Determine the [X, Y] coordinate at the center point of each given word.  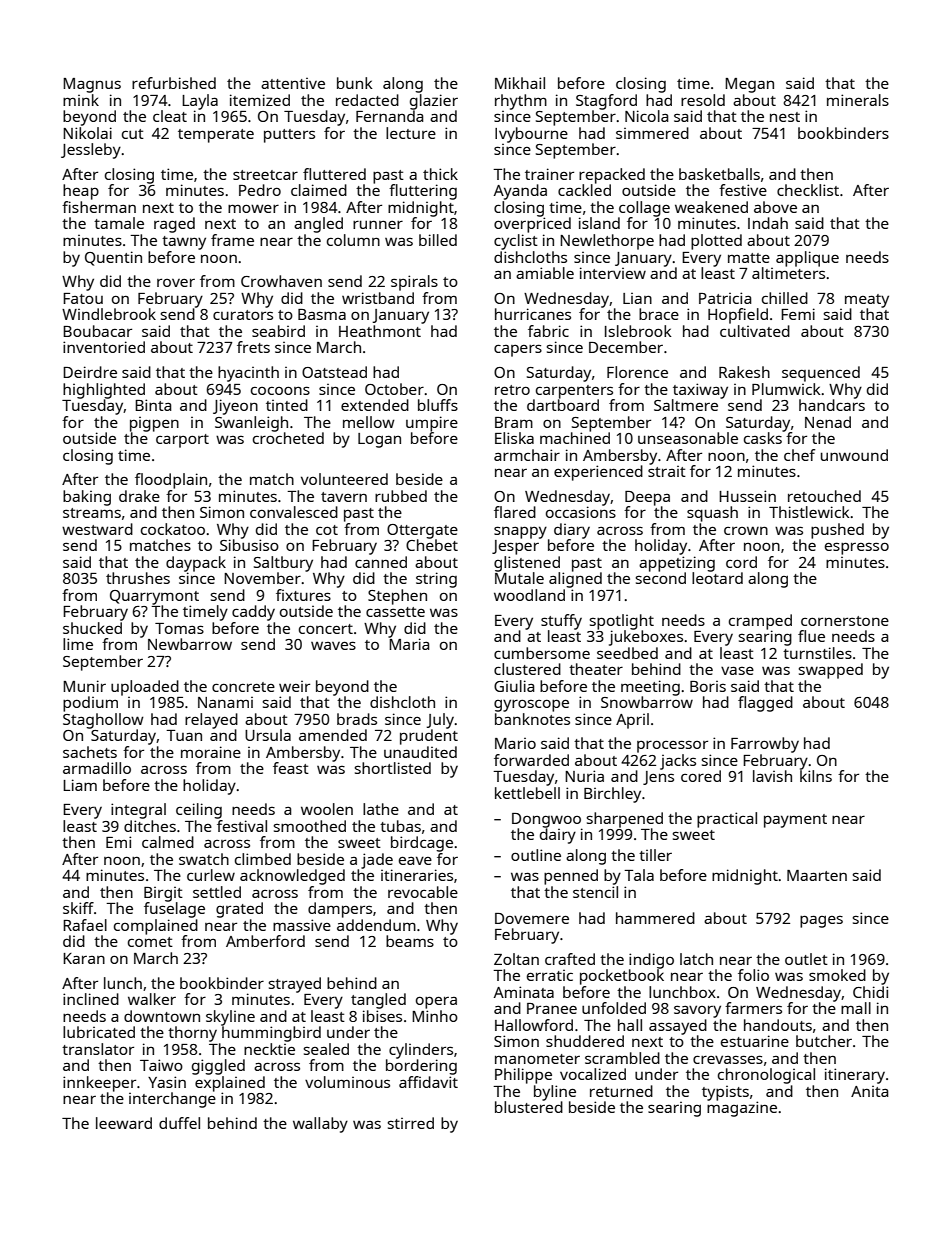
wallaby [320, 1125]
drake [139, 496]
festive [743, 190]
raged [174, 225]
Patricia [725, 298]
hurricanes [533, 314]
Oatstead [334, 372]
